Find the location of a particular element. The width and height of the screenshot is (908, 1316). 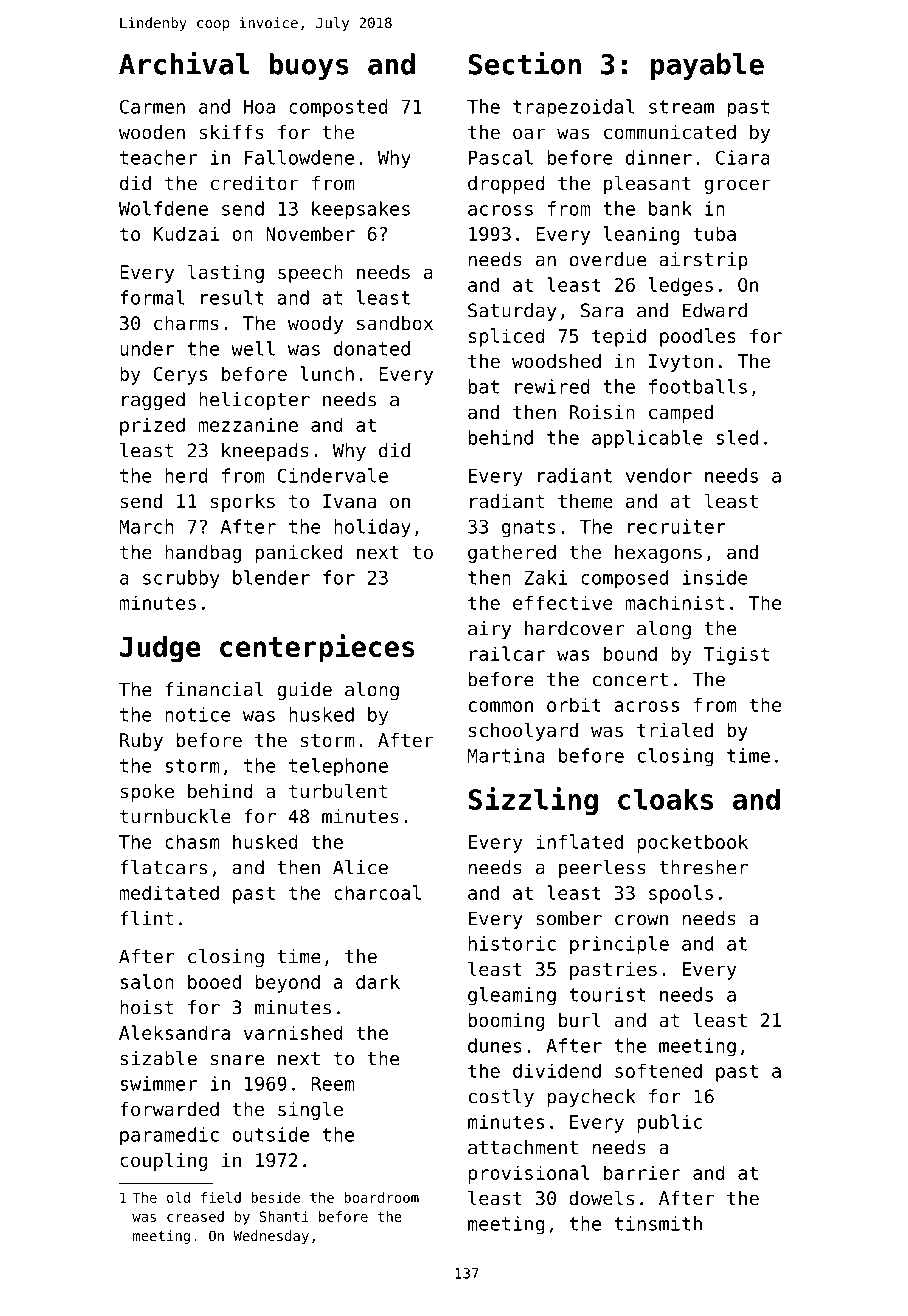

herd is located at coordinates (186, 475).
